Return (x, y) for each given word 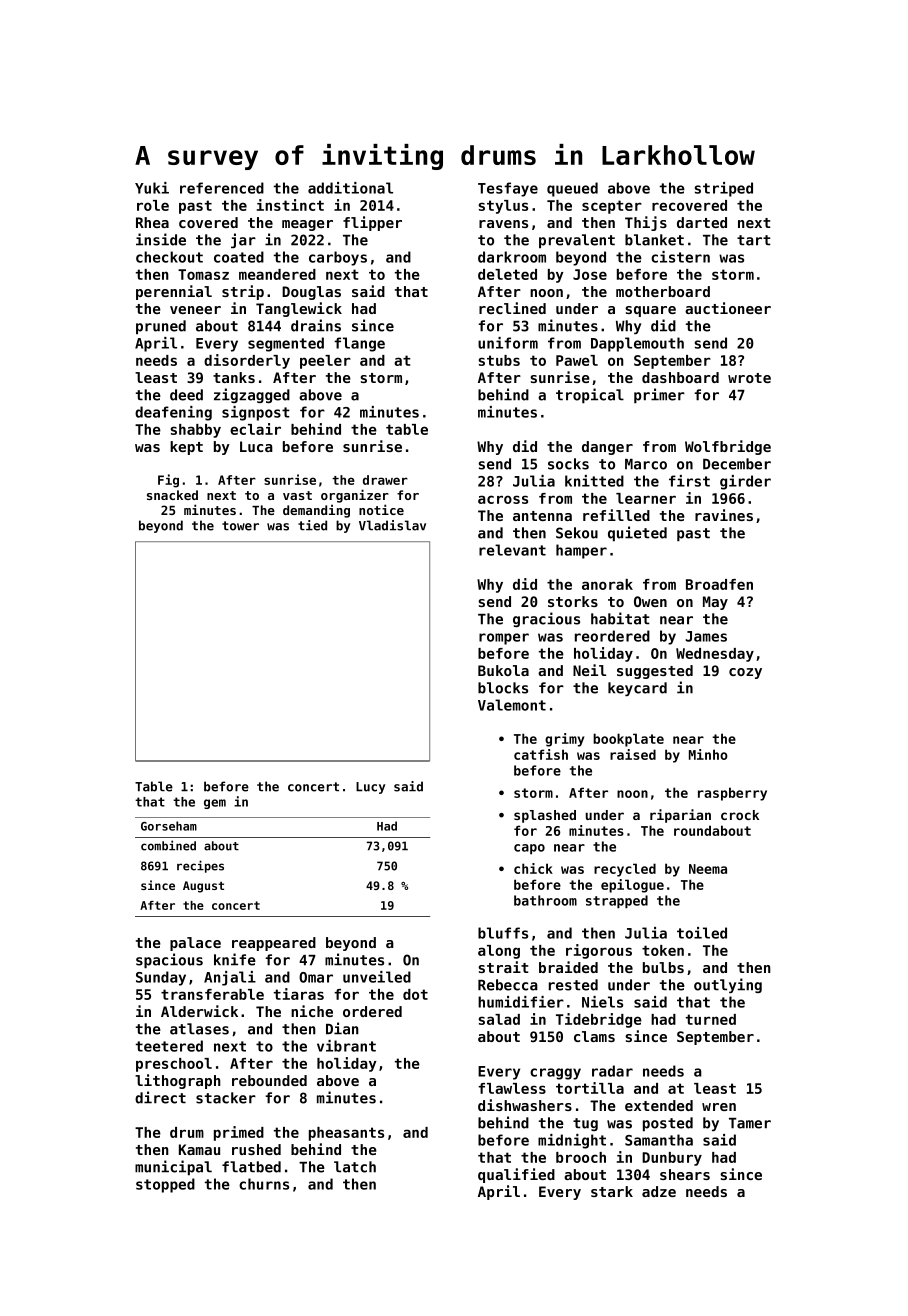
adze (659, 1191)
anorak (607, 584)
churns (264, 1184)
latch (355, 1167)
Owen (650, 601)
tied (312, 525)
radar (612, 1071)
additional (350, 188)
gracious (546, 619)
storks (573, 601)
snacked (172, 495)
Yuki (152, 188)
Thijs (646, 223)
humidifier (521, 1002)
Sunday (161, 978)
